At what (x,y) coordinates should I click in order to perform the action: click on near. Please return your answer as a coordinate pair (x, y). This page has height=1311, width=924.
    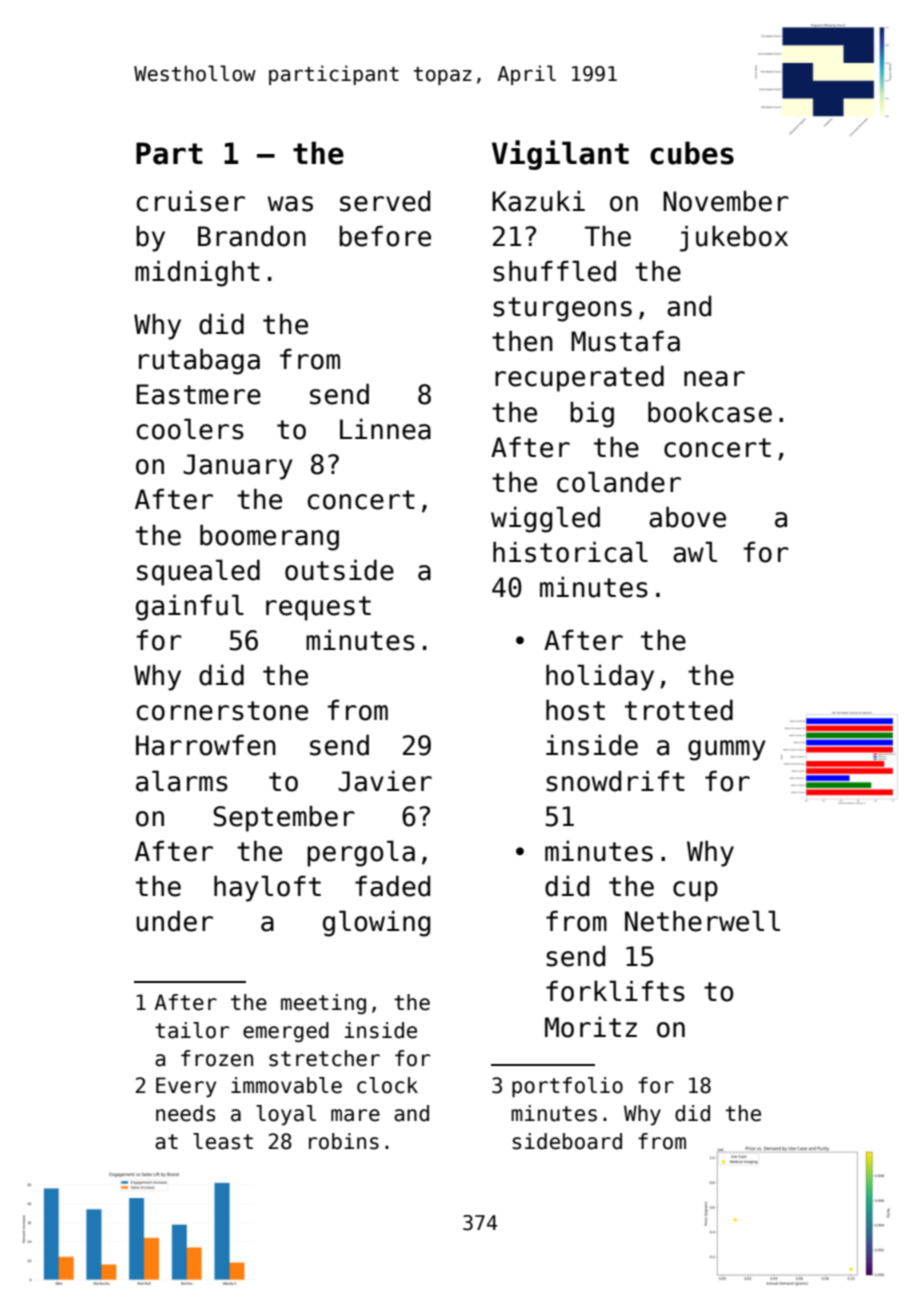
    Looking at the image, I should click on (714, 379).
